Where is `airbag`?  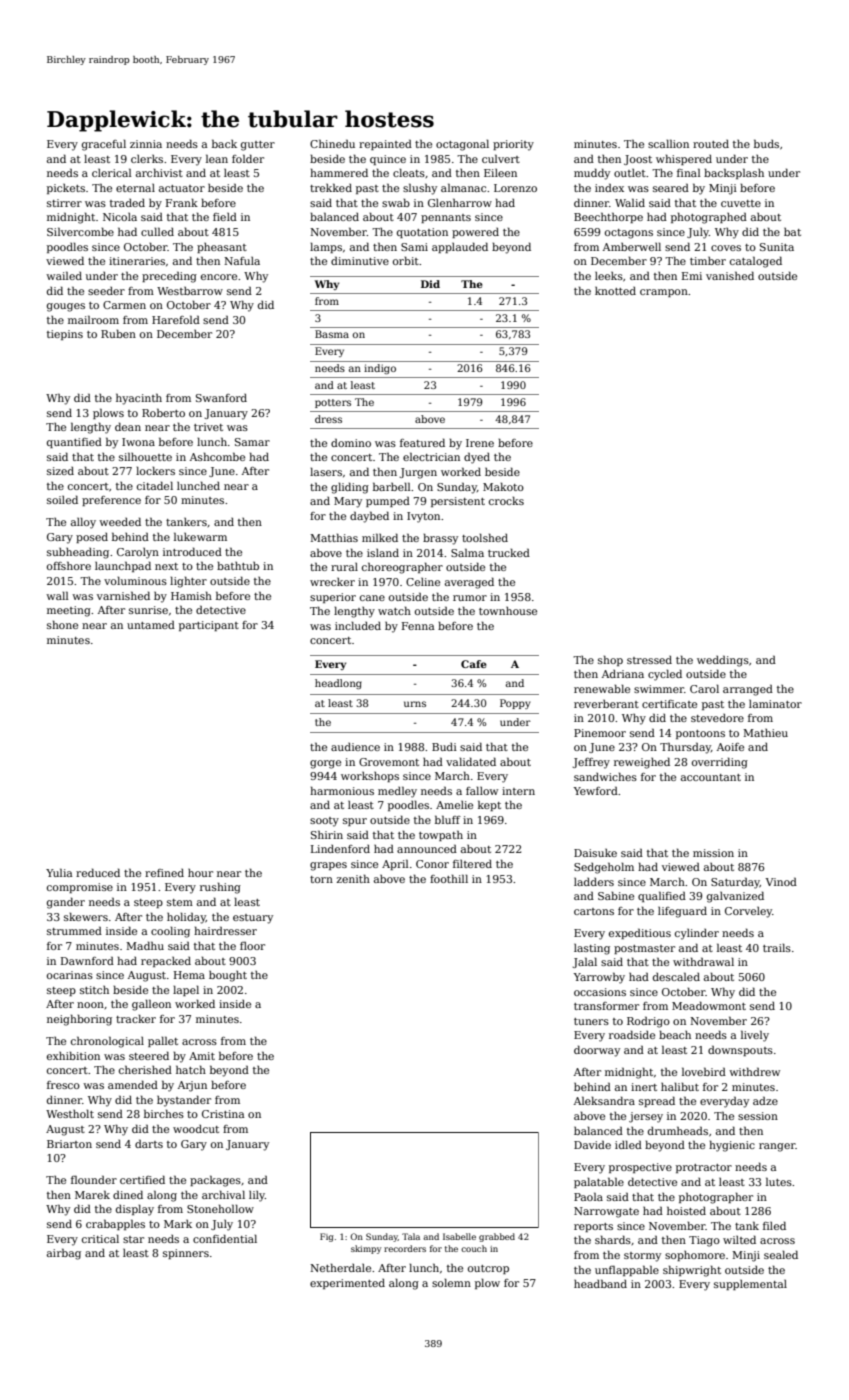
airbag is located at coordinates (64, 1254).
